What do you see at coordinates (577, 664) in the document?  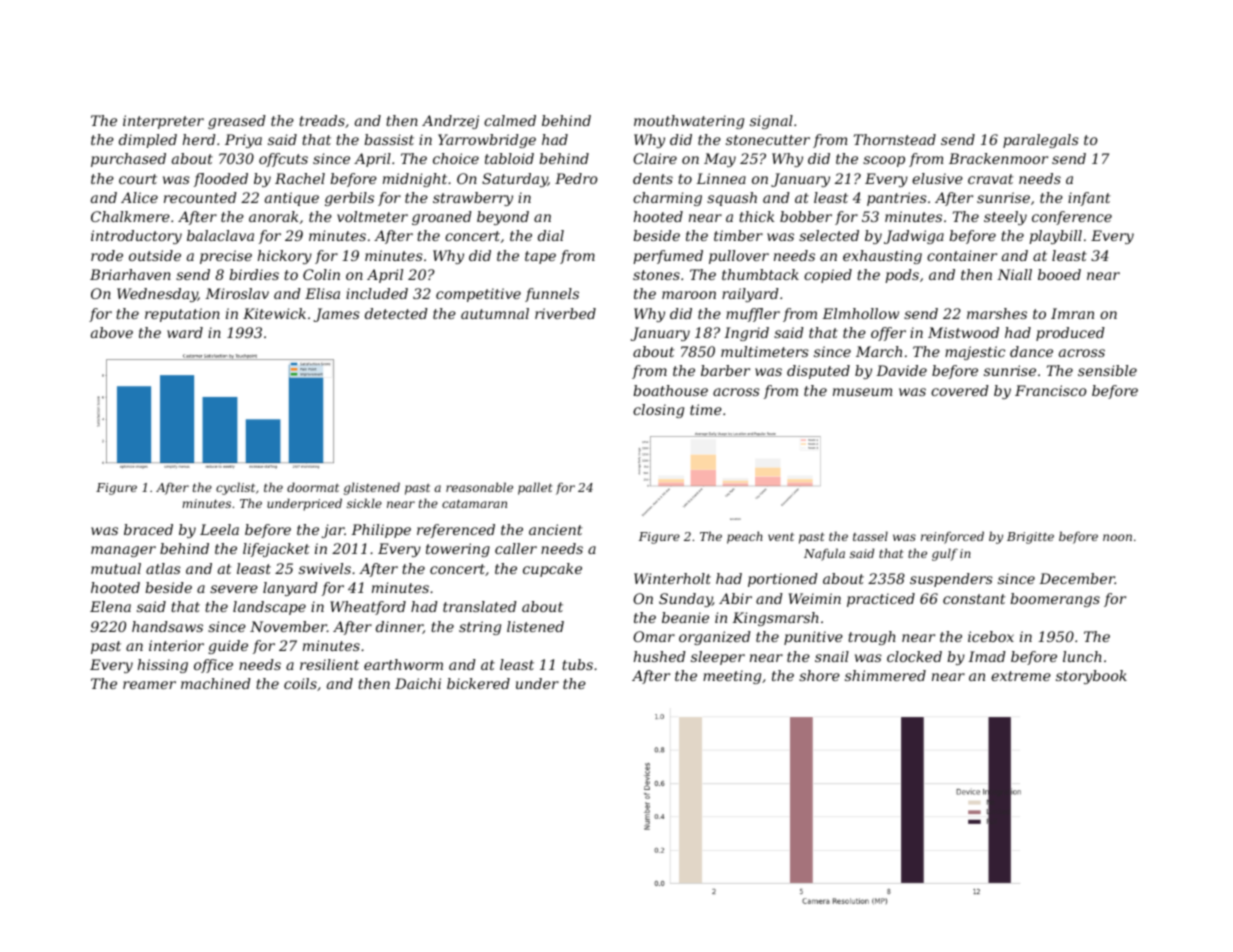 I see `tubs` at bounding box center [577, 664].
